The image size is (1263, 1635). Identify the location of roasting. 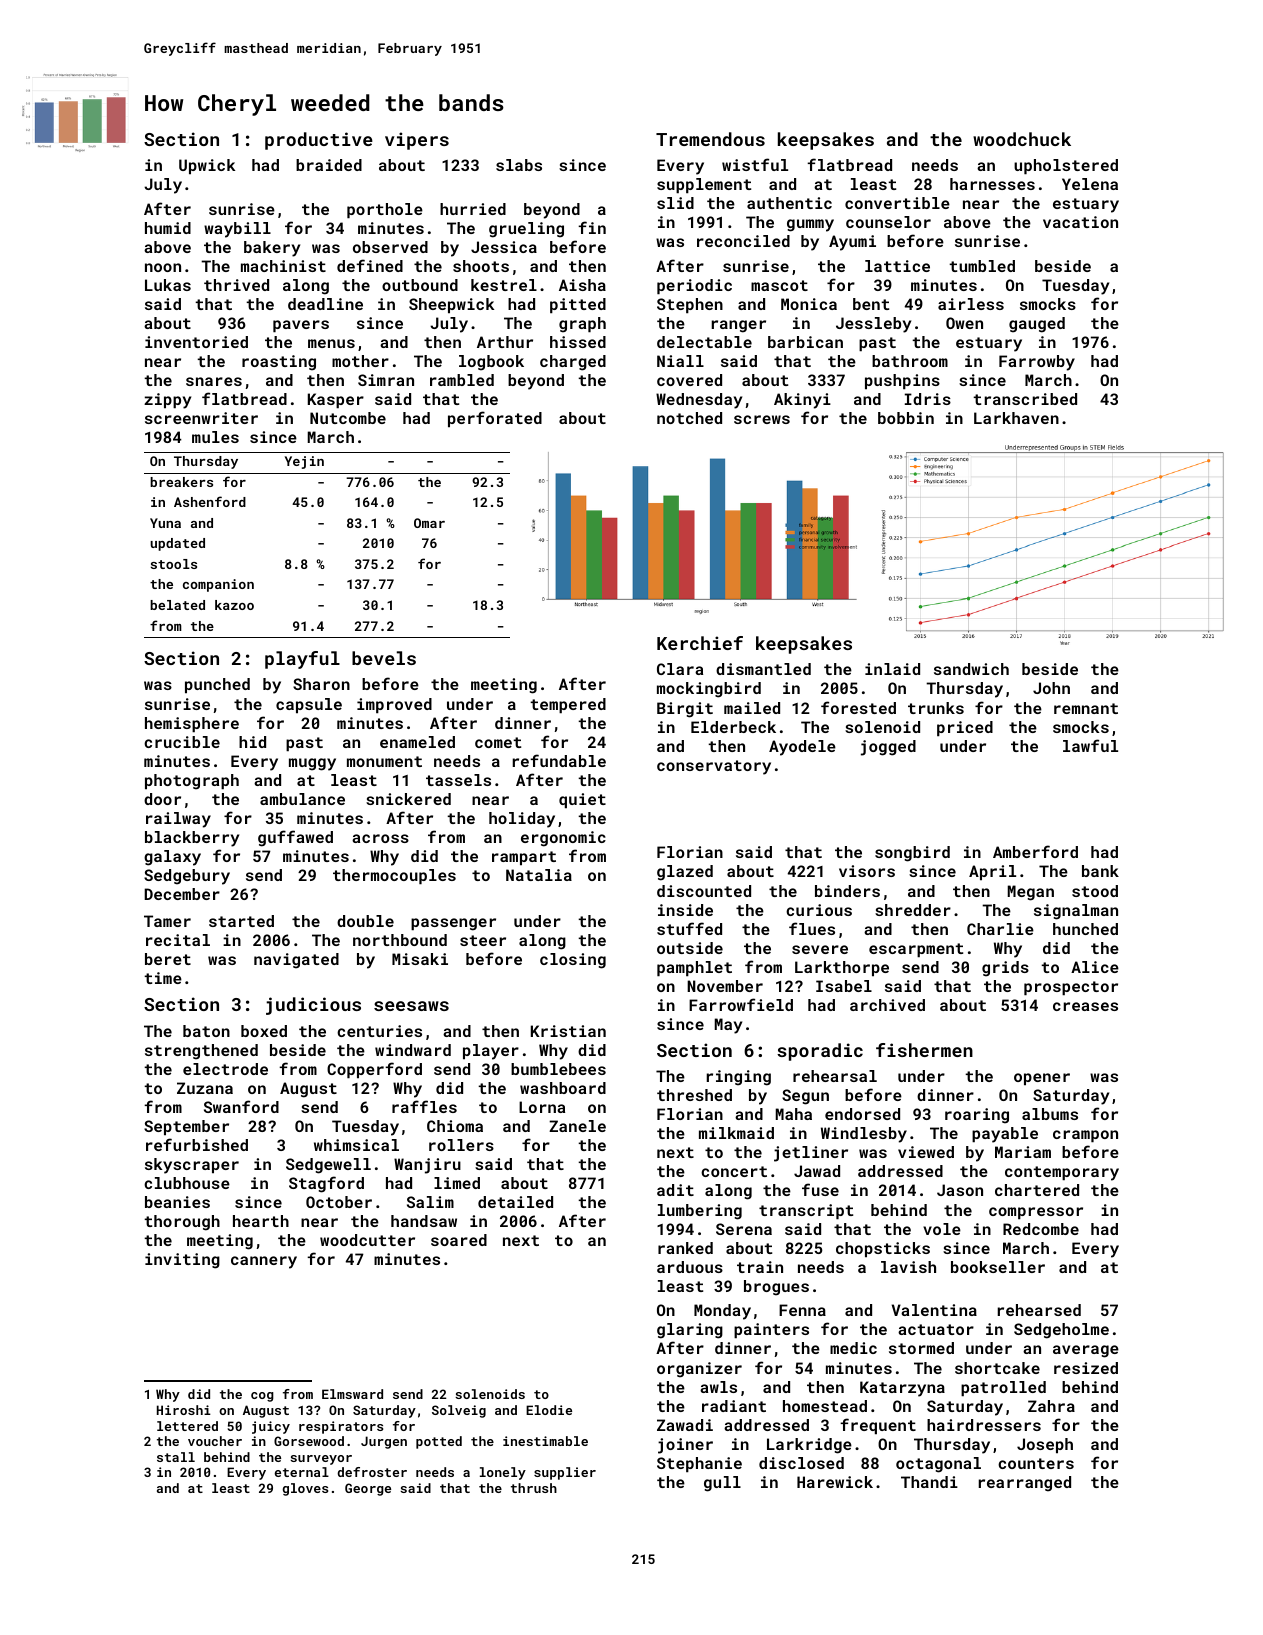
(279, 363).
